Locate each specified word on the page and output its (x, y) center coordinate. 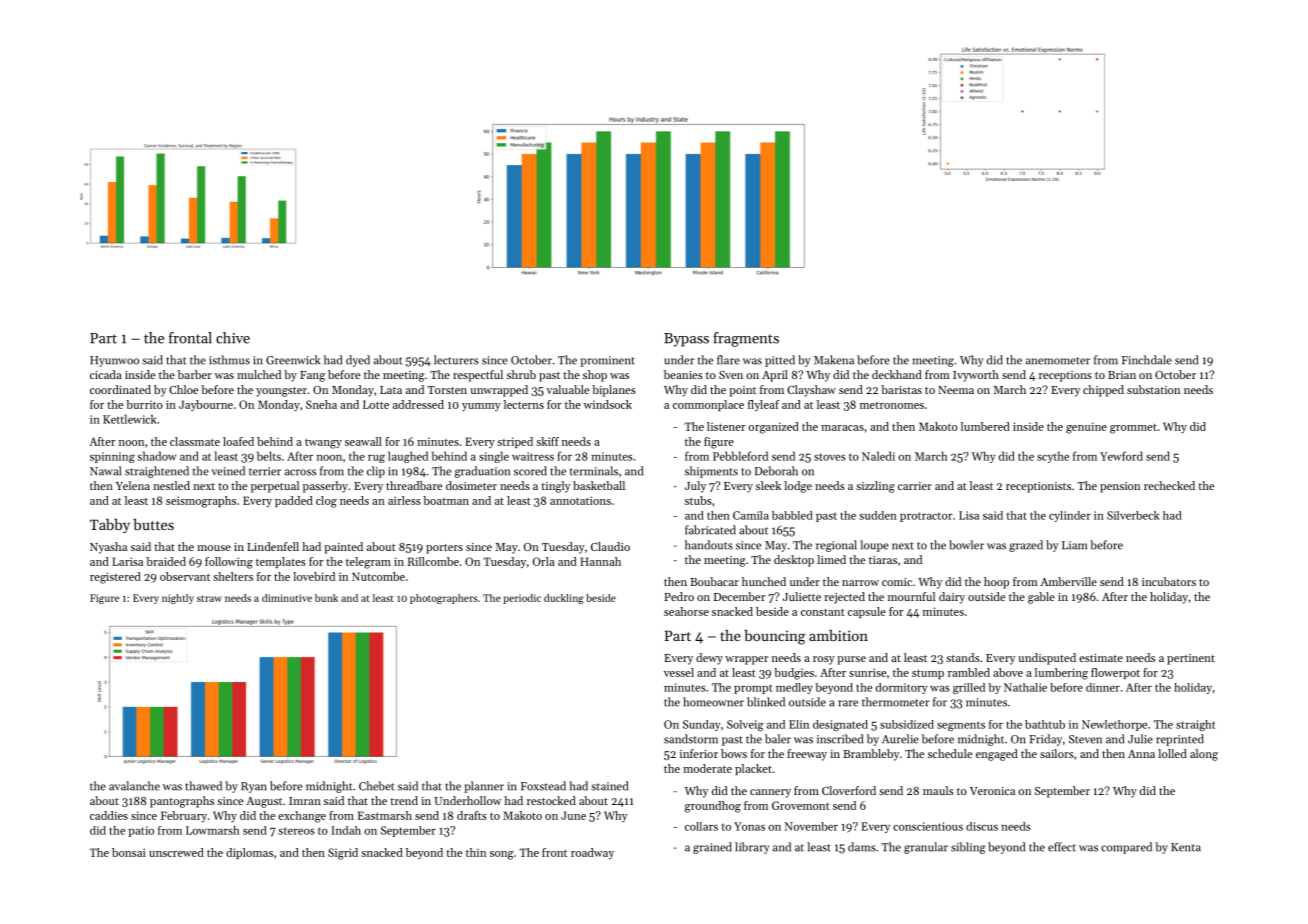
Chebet (376, 786)
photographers (444, 599)
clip (376, 472)
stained (609, 786)
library (752, 848)
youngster (281, 392)
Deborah (776, 471)
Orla (544, 561)
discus (982, 826)
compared (1126, 848)
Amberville (1068, 581)
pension (1120, 487)
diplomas (249, 853)
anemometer (1058, 361)
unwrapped (499, 391)
